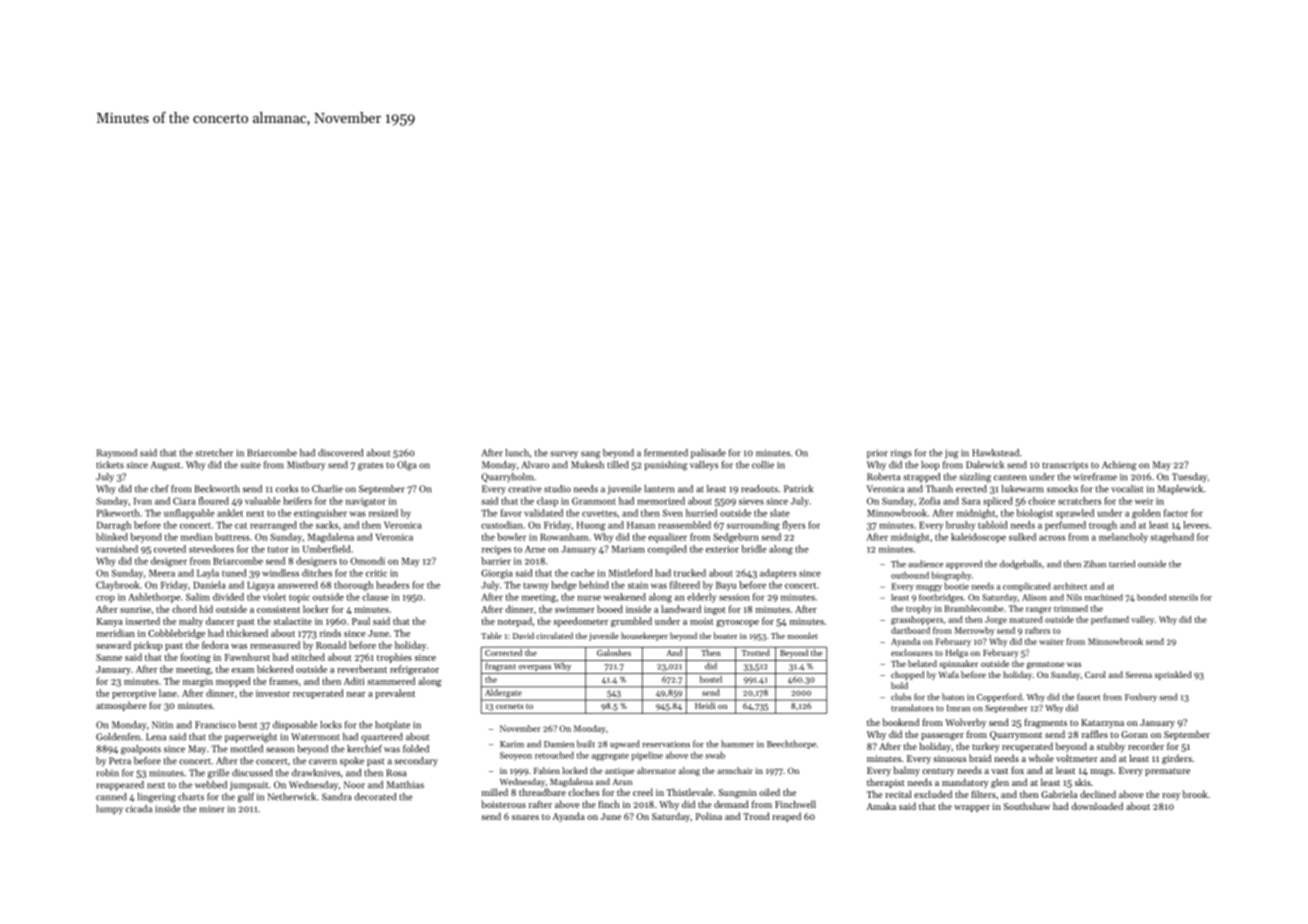  I want to click on palisade, so click(708, 454).
